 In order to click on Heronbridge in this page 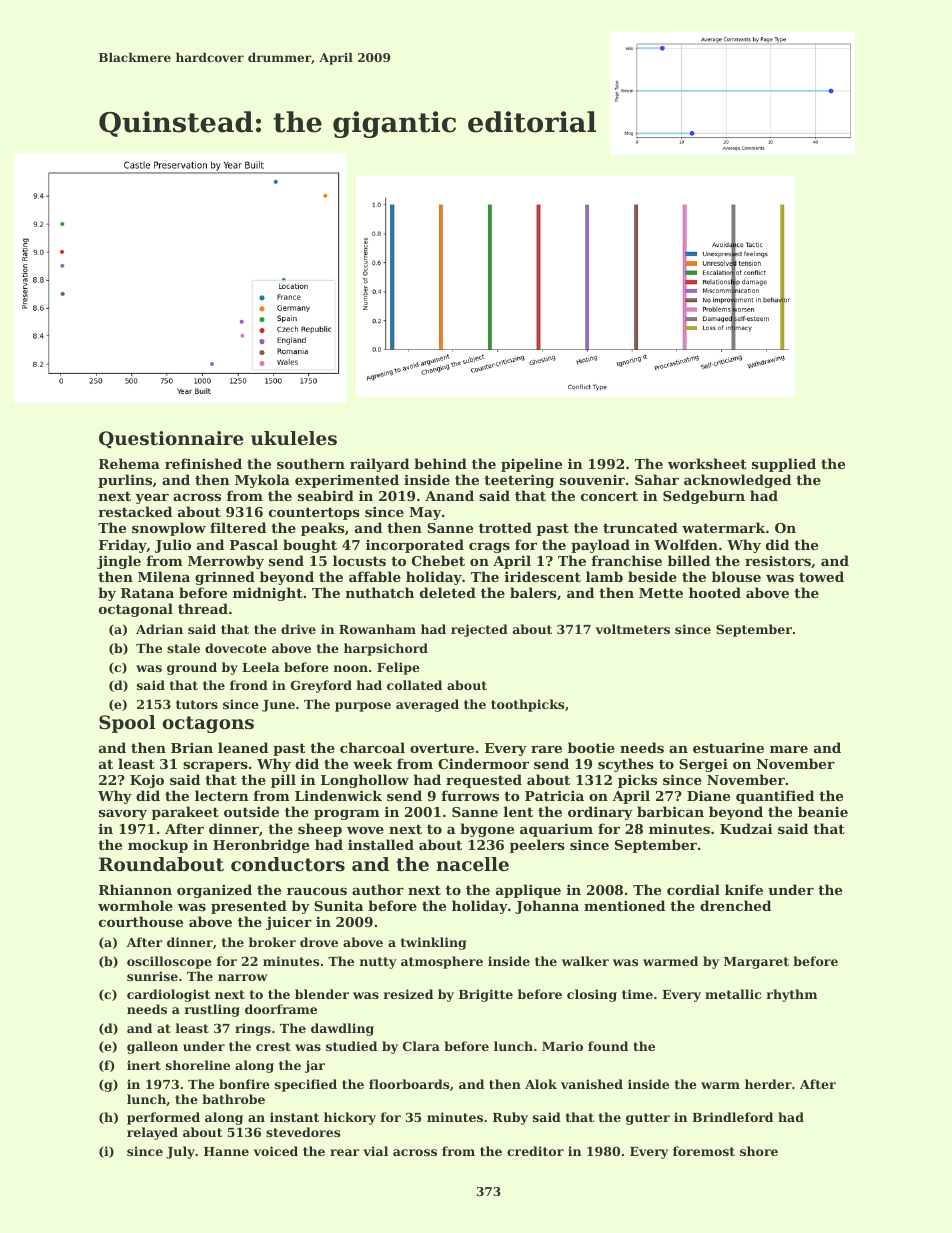, I will do `click(261, 846)`.
